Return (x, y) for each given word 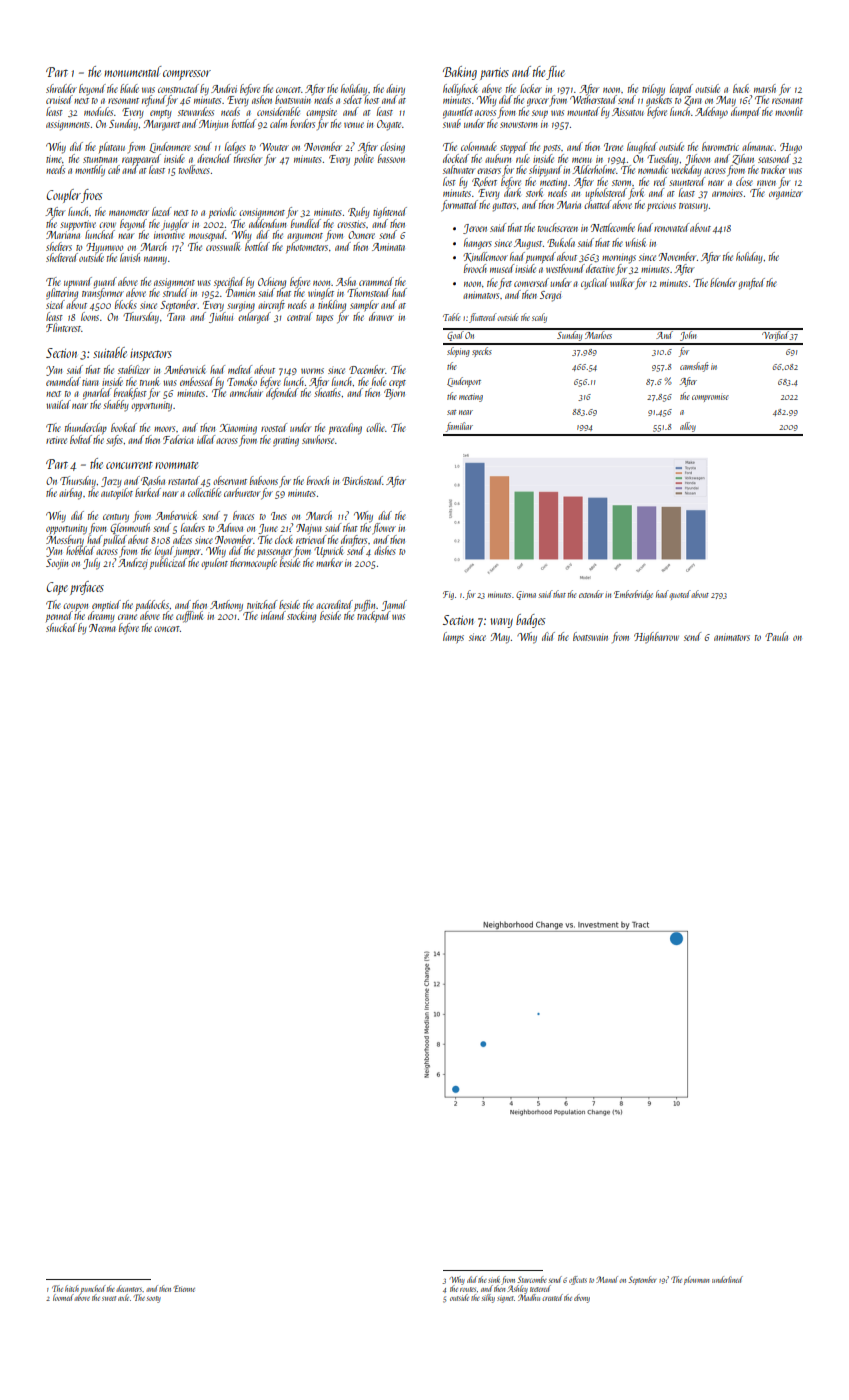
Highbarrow (656, 638)
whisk (635, 242)
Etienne (184, 1288)
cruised (59, 99)
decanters (129, 1288)
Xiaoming (238, 429)
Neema (102, 628)
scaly (539, 318)
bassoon (391, 158)
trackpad (373, 616)
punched (93, 1289)
